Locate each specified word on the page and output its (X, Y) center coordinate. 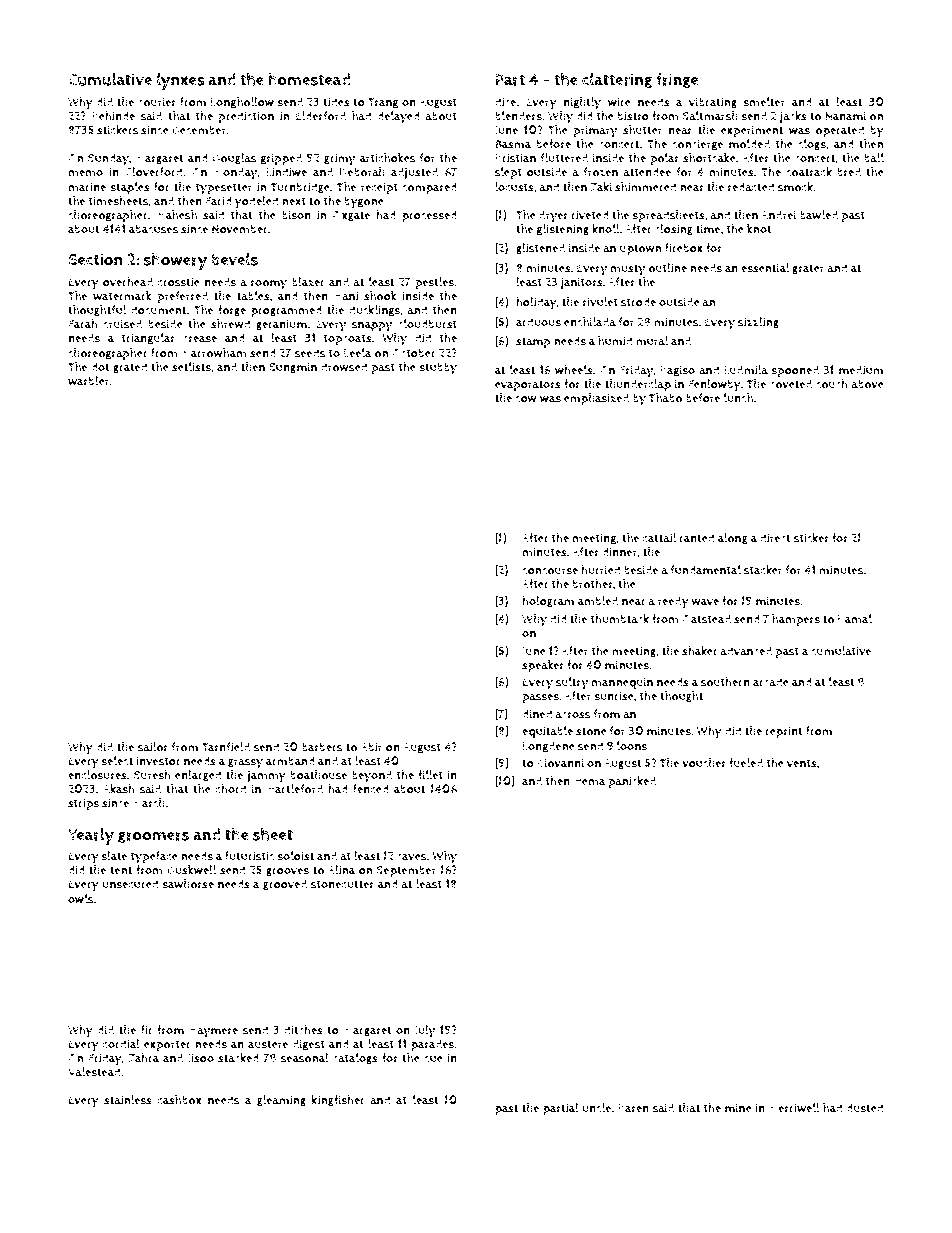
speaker (543, 666)
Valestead (94, 1072)
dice (505, 101)
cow (526, 399)
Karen (633, 1108)
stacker (763, 570)
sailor (153, 747)
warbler (89, 381)
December (199, 130)
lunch (738, 398)
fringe (677, 80)
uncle (597, 1108)
